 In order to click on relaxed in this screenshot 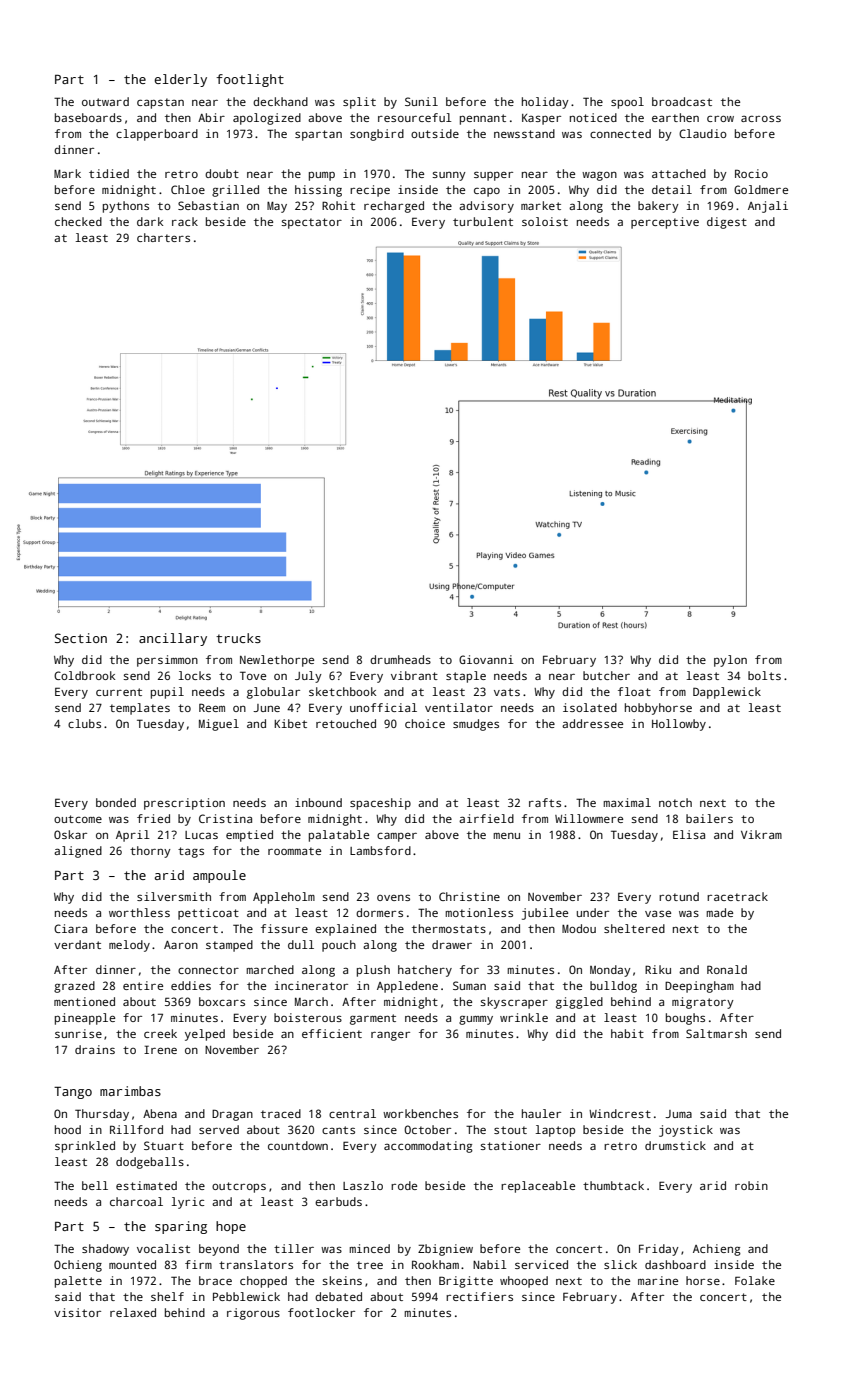, I will do `click(133, 1312)`.
